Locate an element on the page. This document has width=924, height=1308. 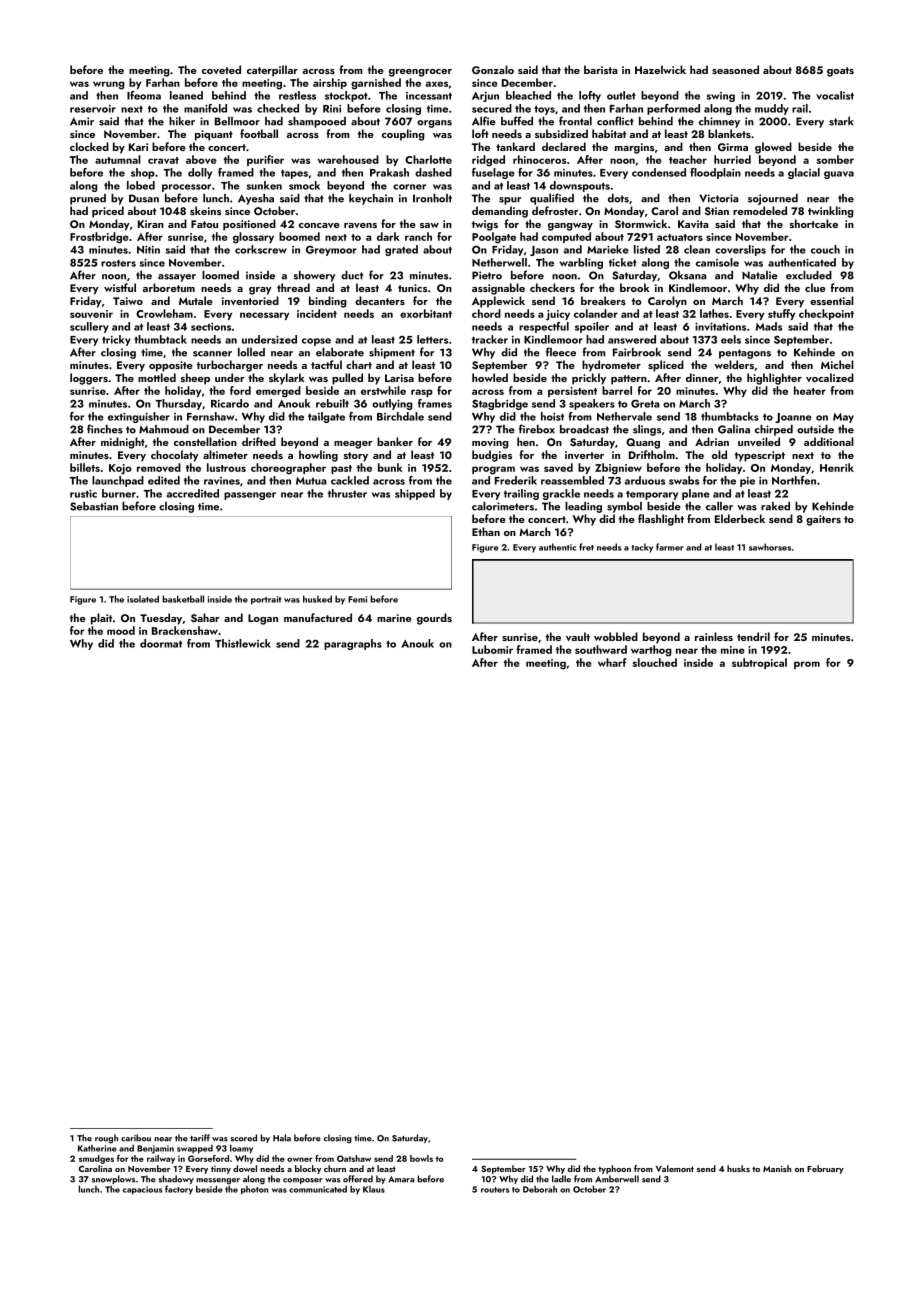
temporary is located at coordinates (652, 495).
